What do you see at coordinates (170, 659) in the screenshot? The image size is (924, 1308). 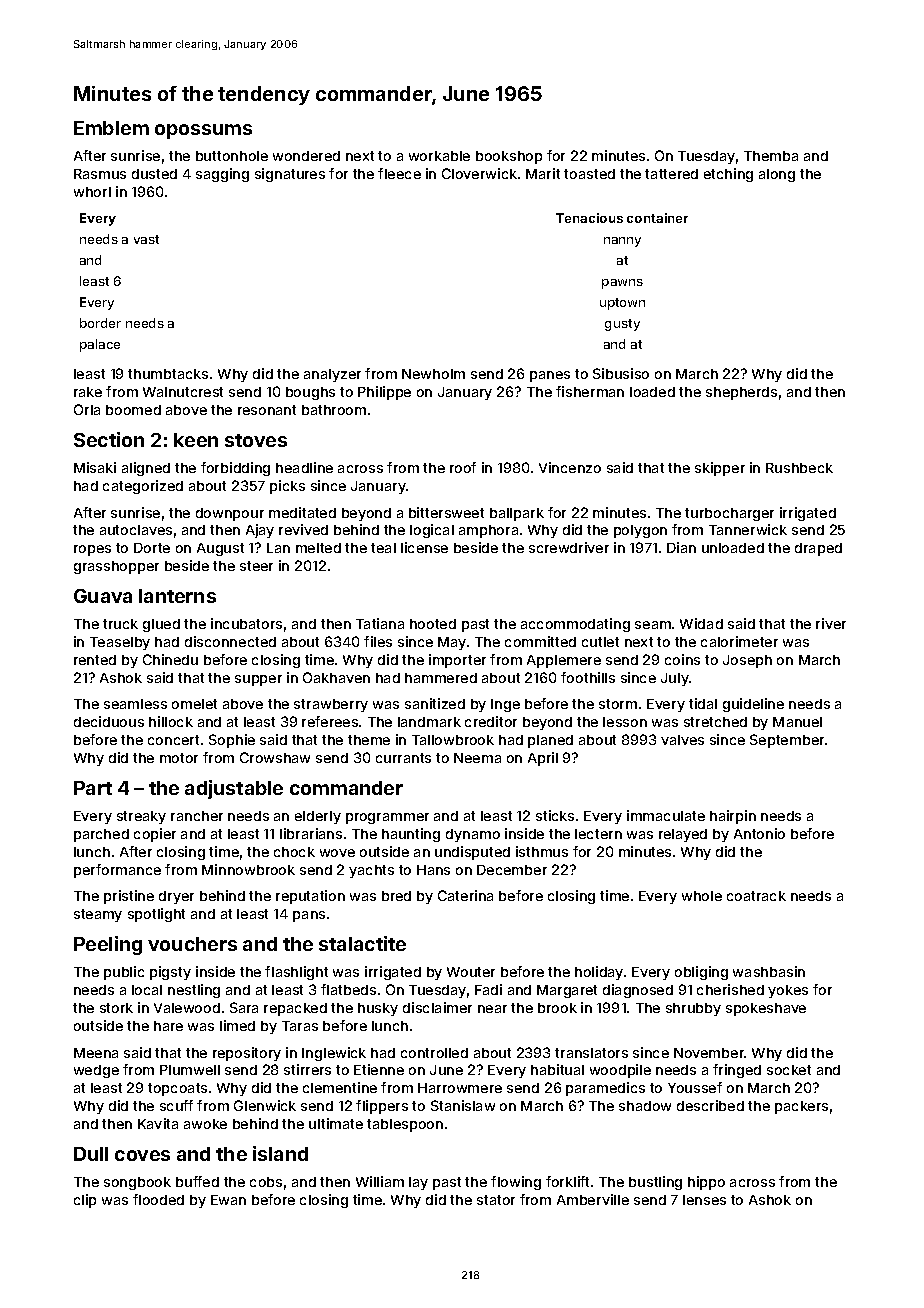 I see `Chinedu` at bounding box center [170, 659].
